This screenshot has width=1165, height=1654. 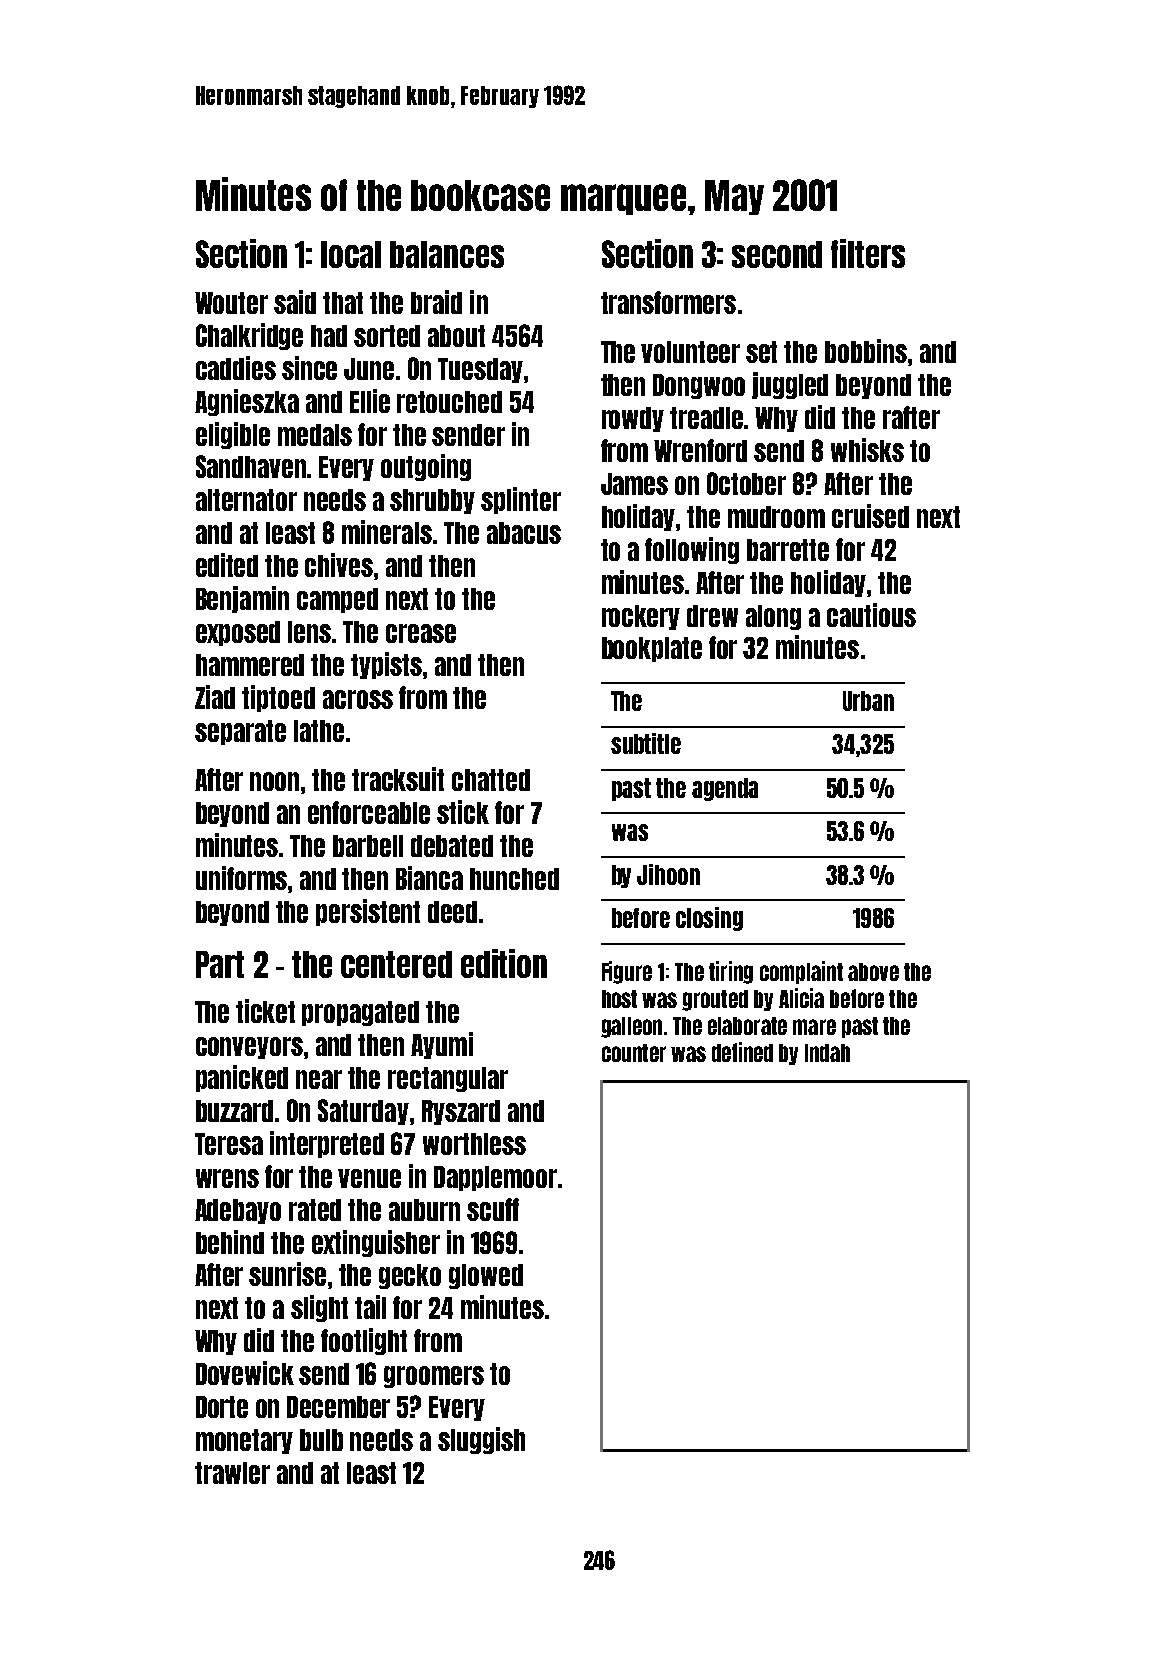 What do you see at coordinates (827, 1053) in the screenshot?
I see `Indah` at bounding box center [827, 1053].
